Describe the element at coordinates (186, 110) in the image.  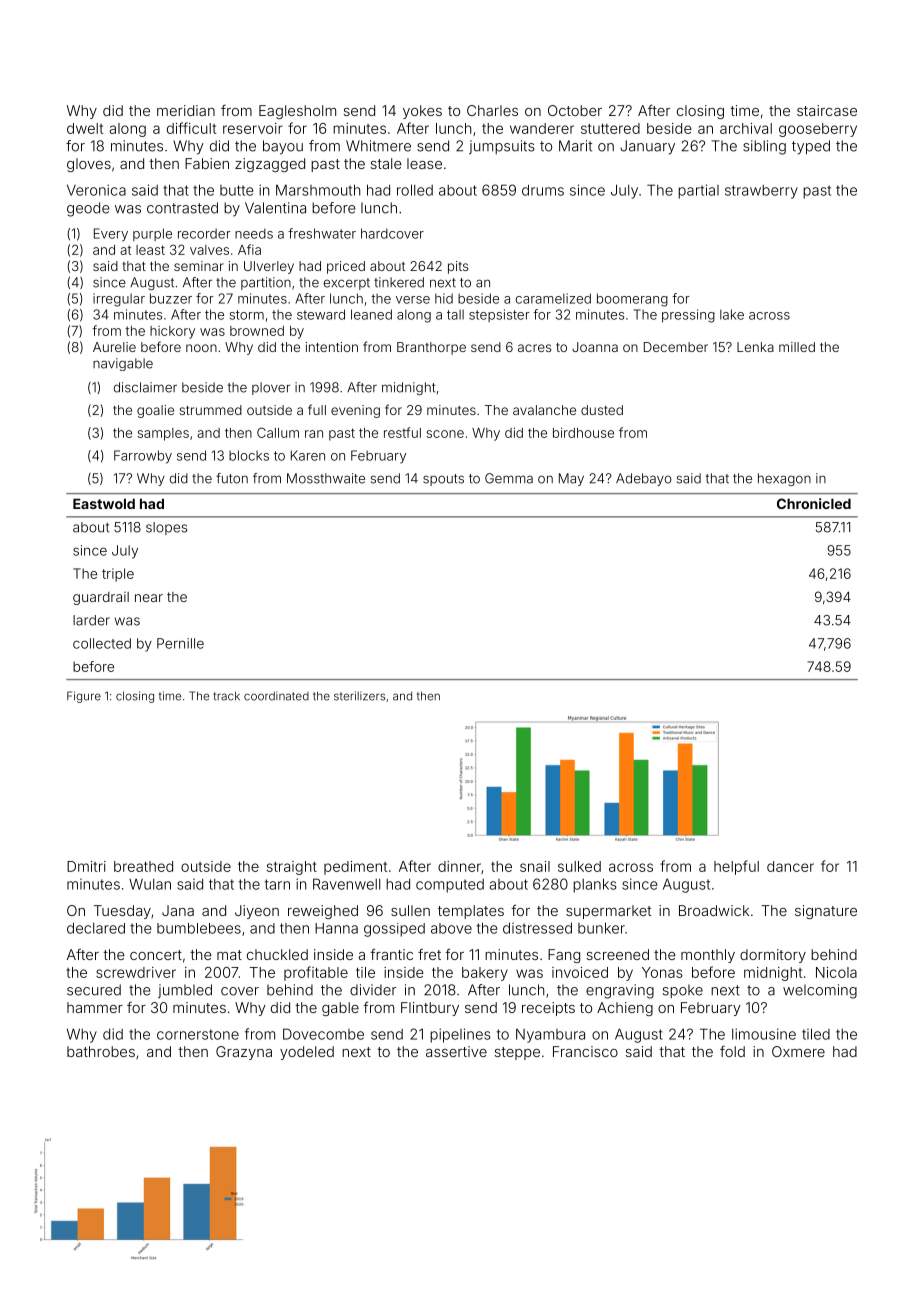
I see `meridian` at that location.
